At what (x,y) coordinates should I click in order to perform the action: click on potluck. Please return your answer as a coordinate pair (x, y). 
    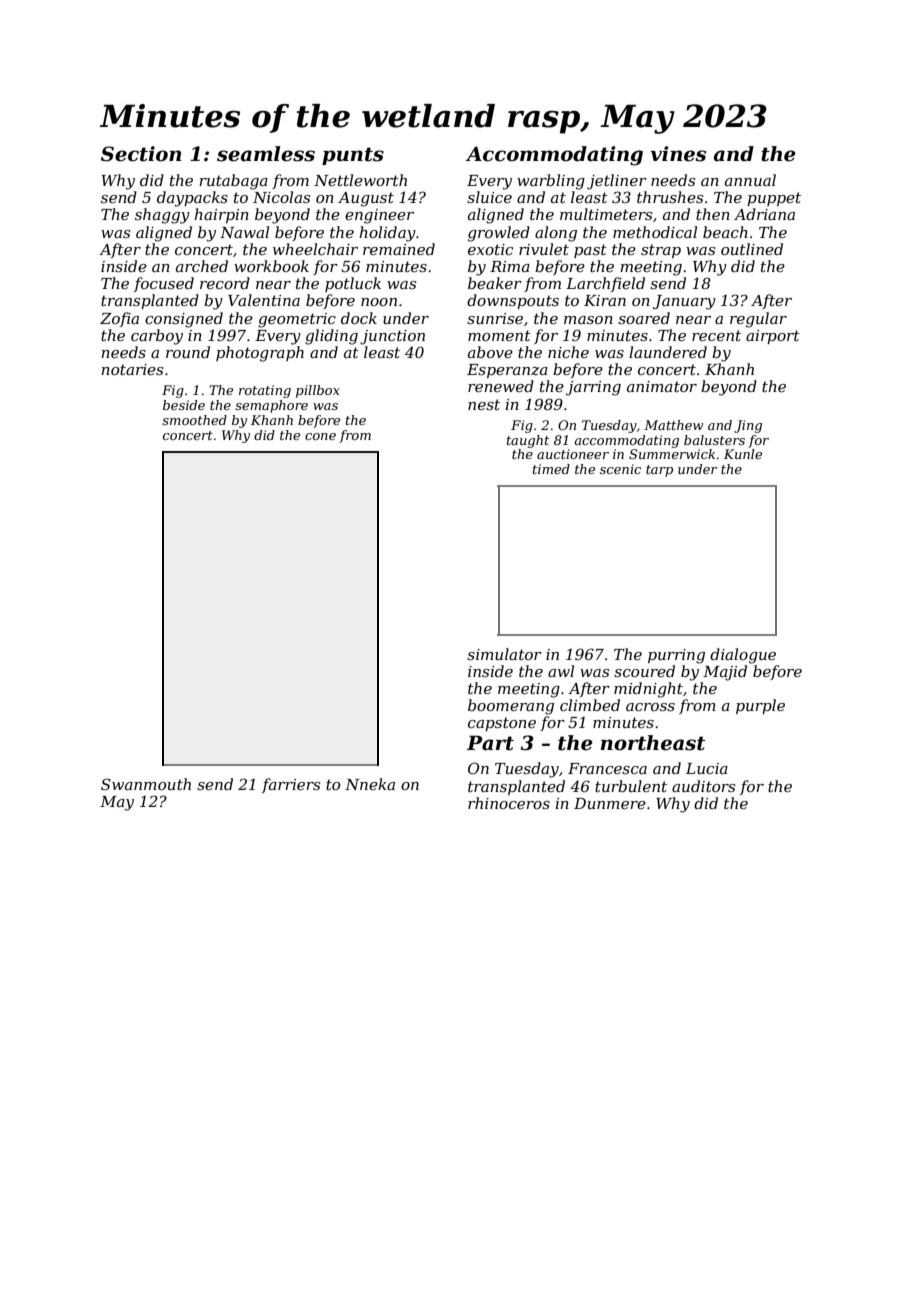
    Looking at the image, I should click on (353, 284).
